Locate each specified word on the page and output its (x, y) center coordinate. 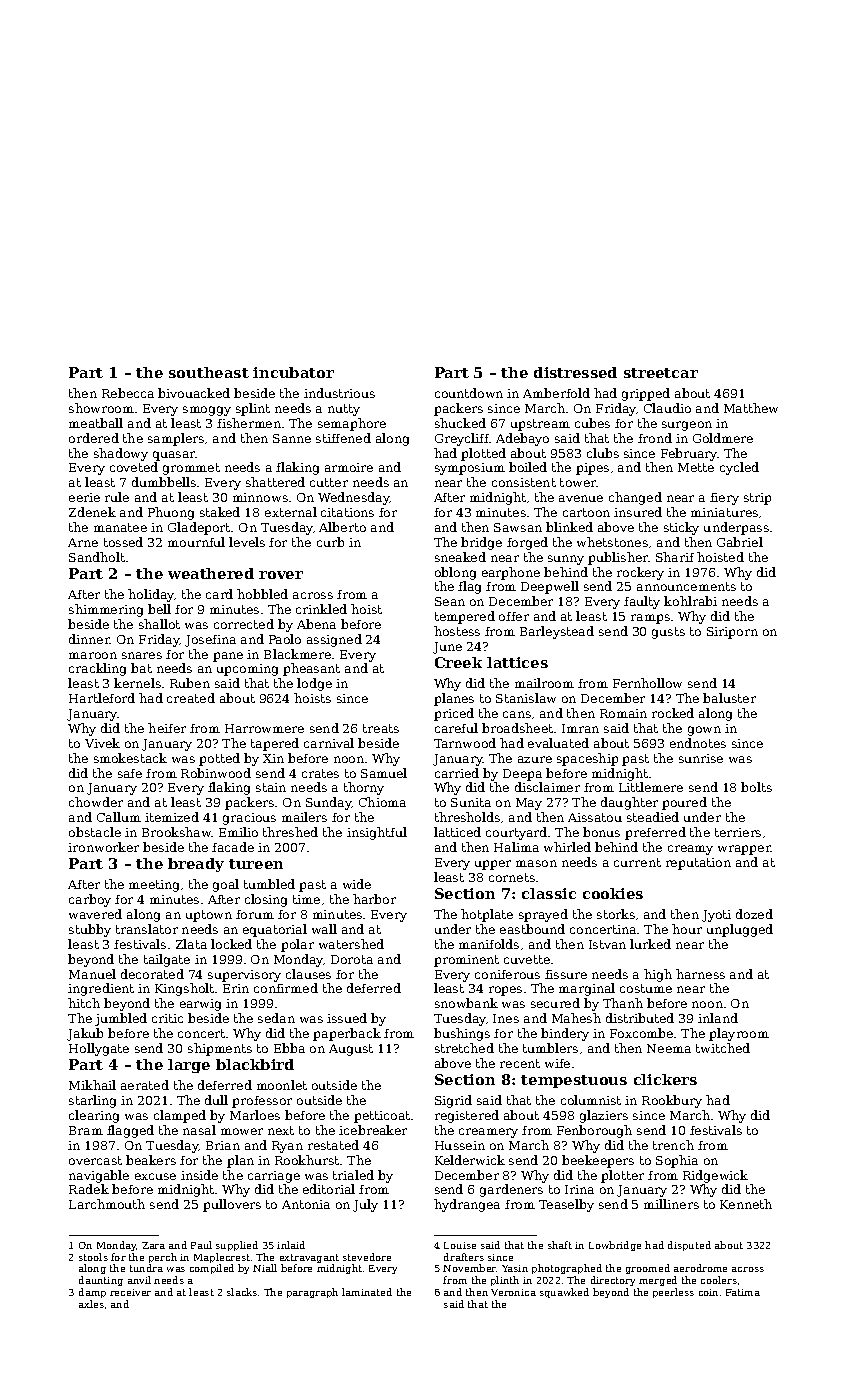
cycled (739, 468)
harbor (374, 899)
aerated (145, 1085)
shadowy (121, 454)
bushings (462, 1034)
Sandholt (97, 557)
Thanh (623, 1003)
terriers (738, 832)
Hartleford (102, 698)
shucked (460, 423)
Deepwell (550, 587)
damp (92, 1293)
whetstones (612, 542)
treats (381, 728)
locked (231, 944)
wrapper (744, 850)
